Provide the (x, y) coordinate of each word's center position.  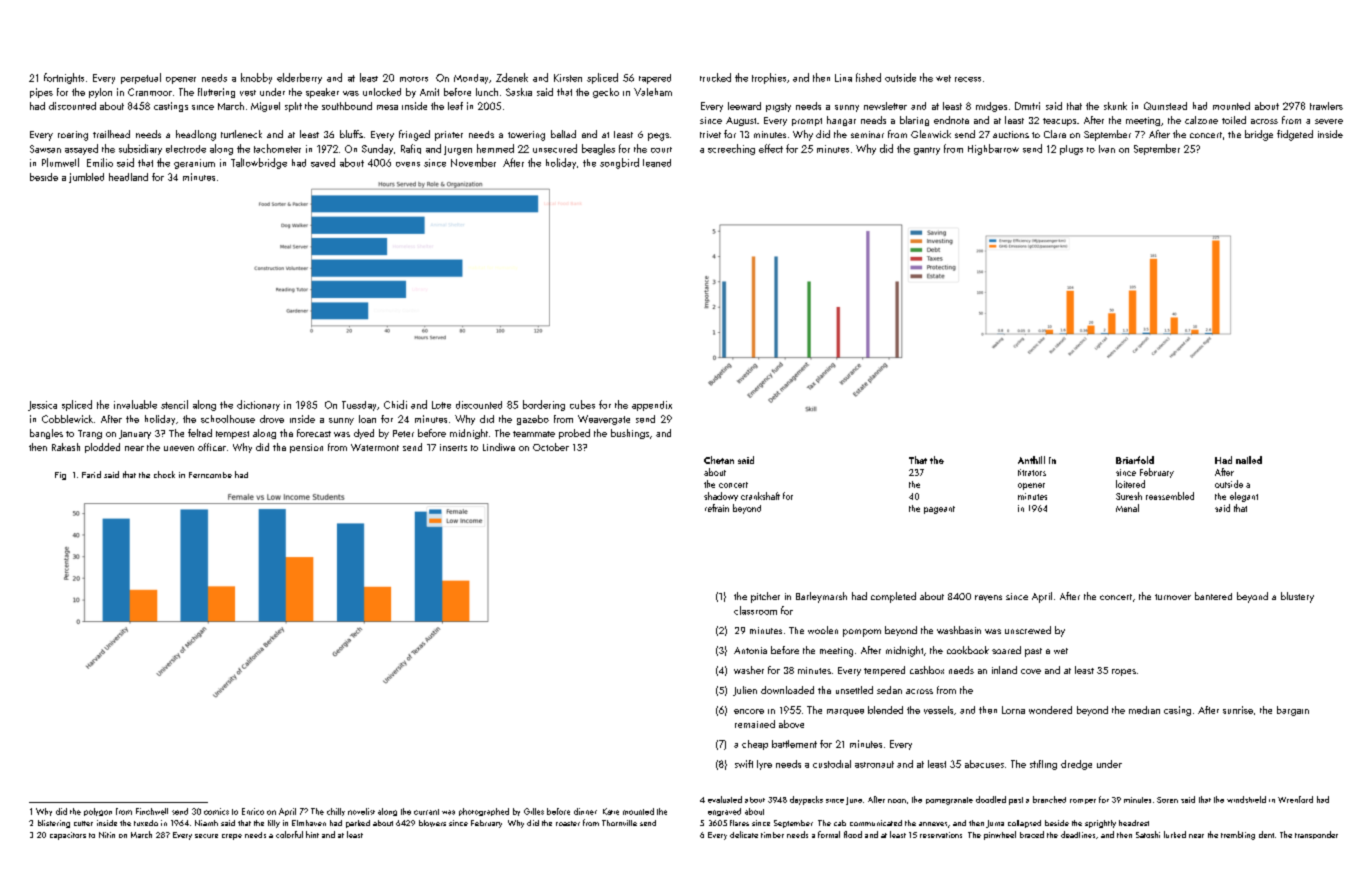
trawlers (1326, 106)
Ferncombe (210, 475)
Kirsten (568, 78)
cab (840, 823)
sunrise (1238, 710)
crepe (232, 837)
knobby (256, 78)
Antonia (750, 650)
